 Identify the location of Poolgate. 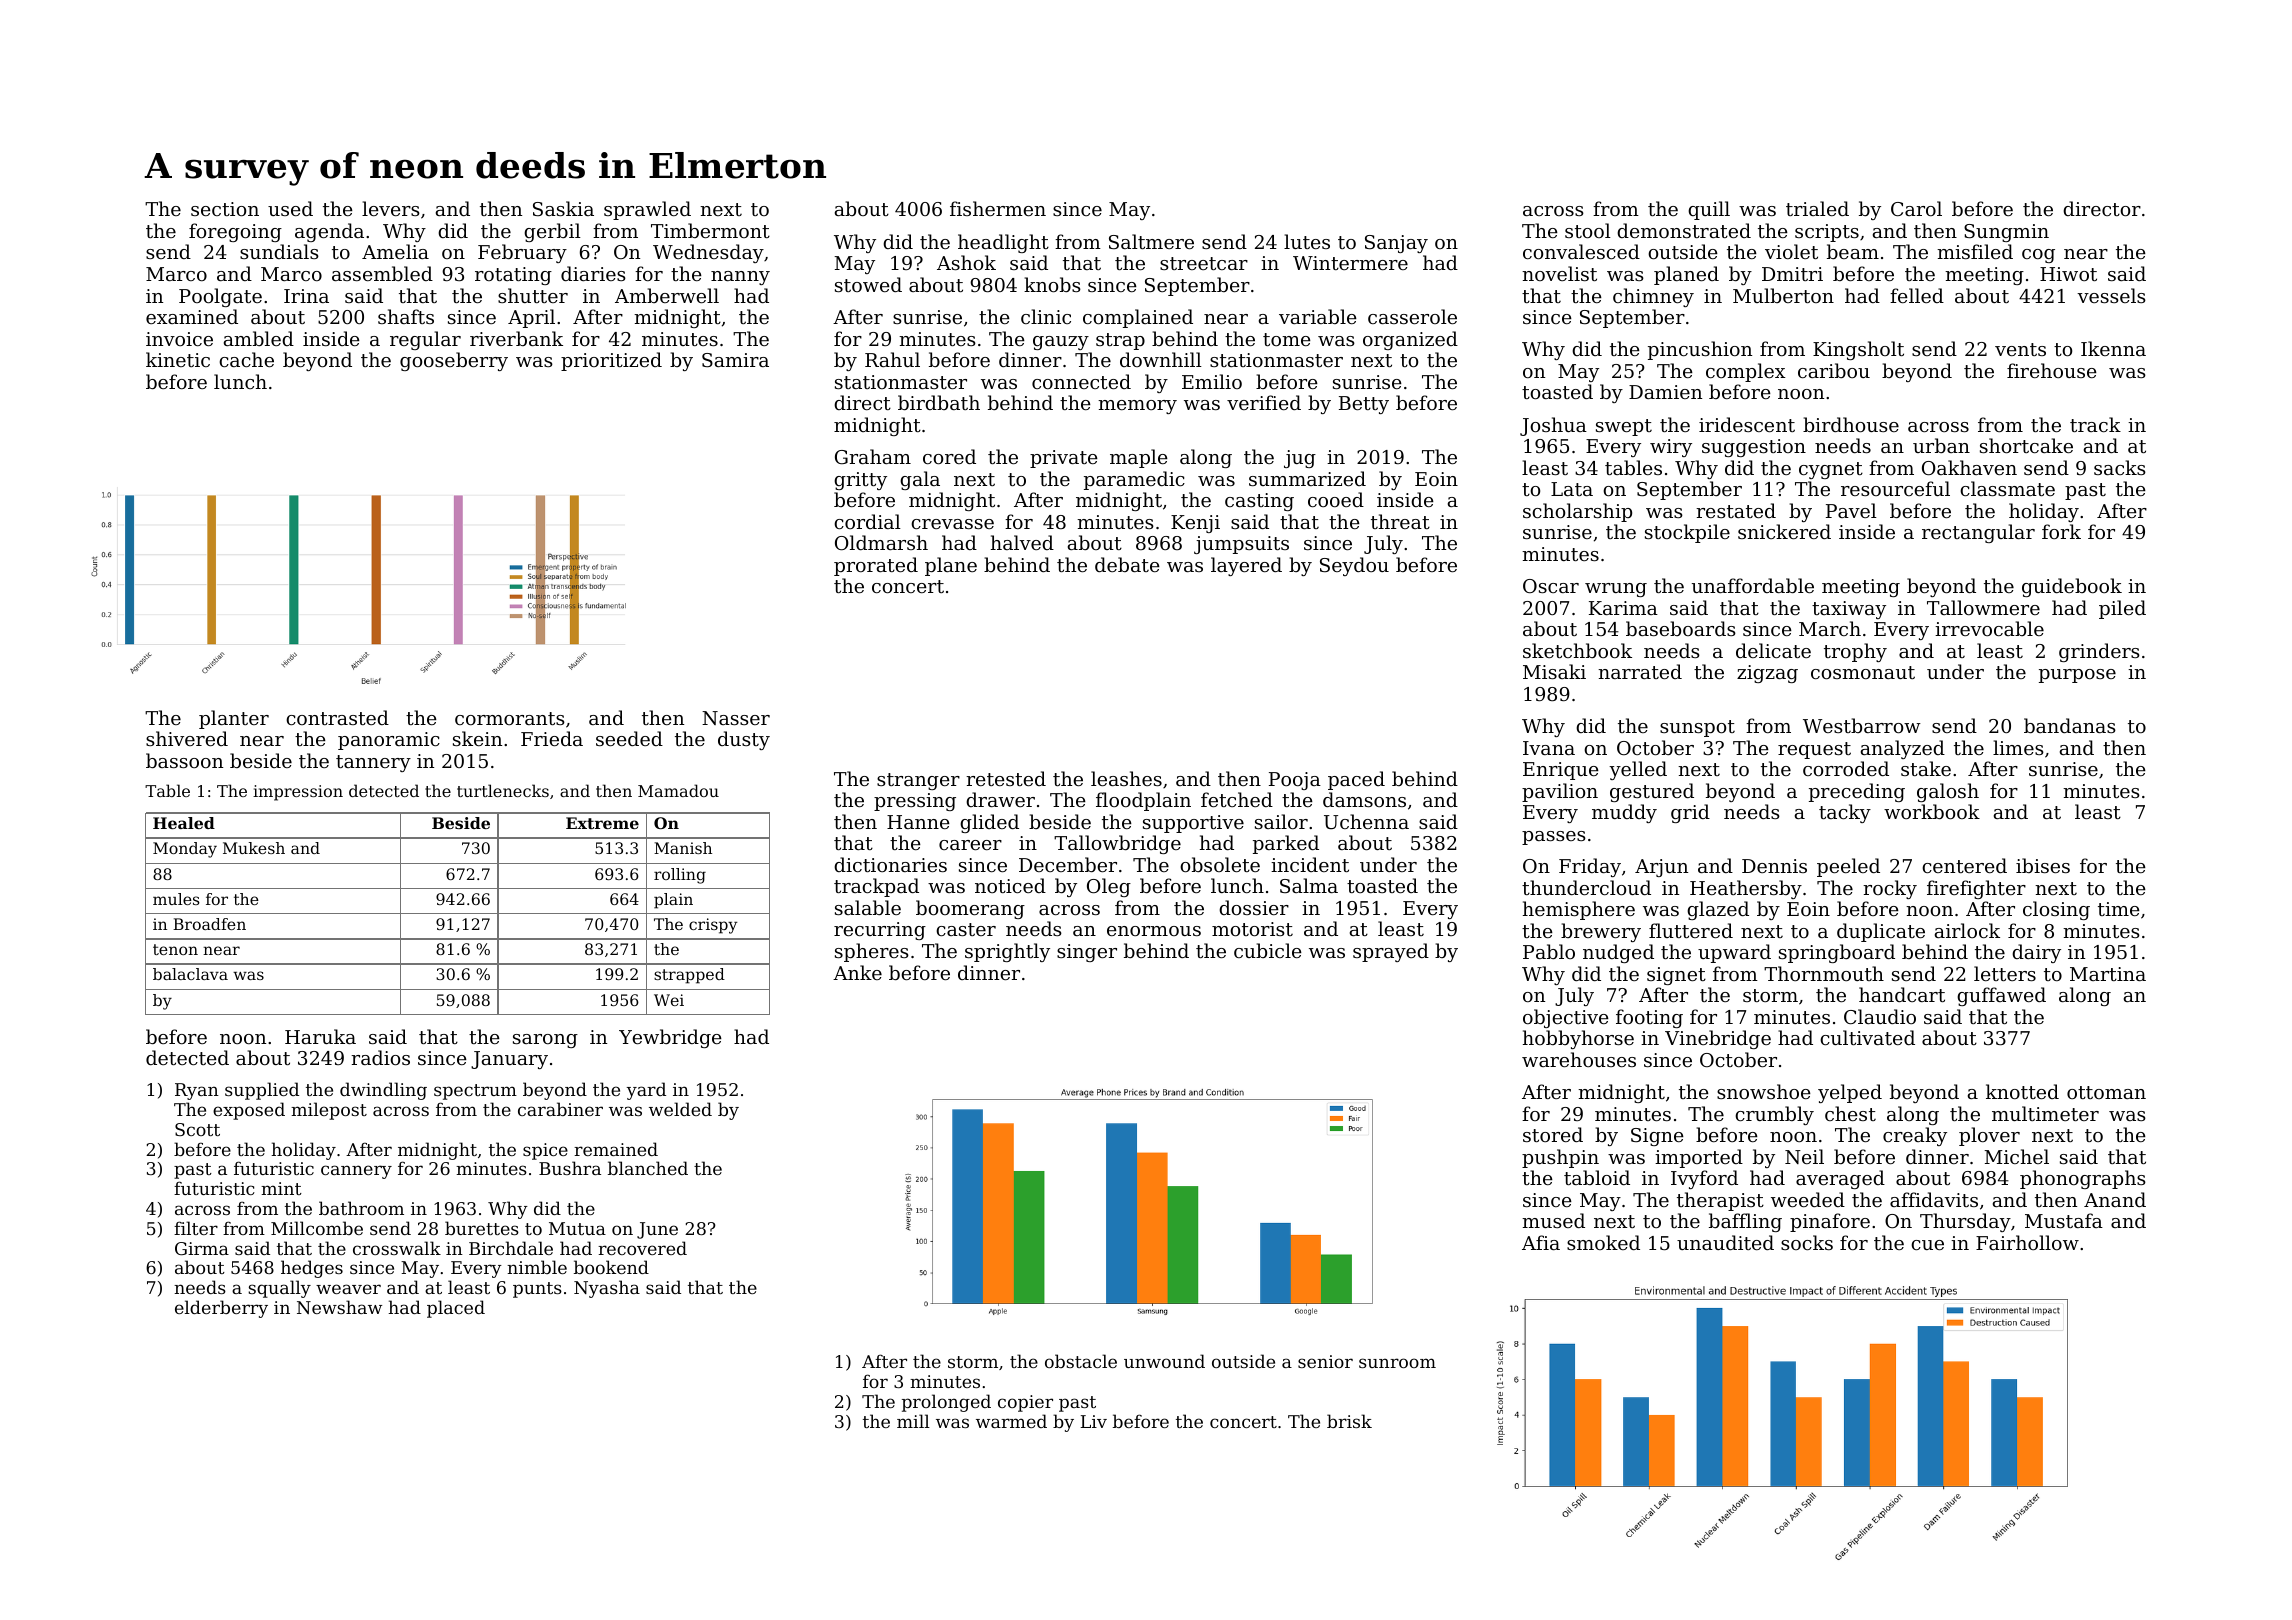
(220, 297).
